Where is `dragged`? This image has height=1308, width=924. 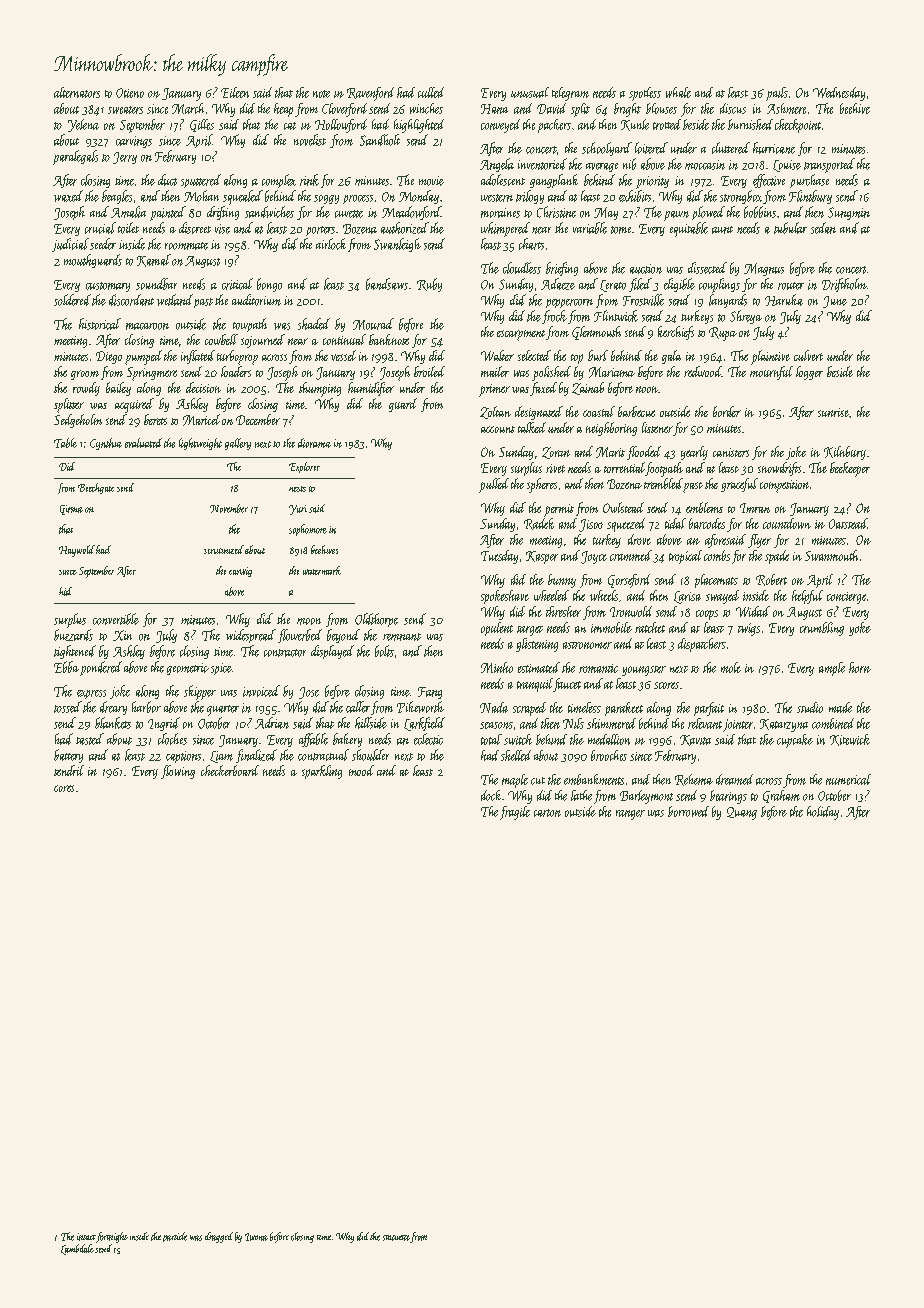
dragged is located at coordinates (219, 1237).
